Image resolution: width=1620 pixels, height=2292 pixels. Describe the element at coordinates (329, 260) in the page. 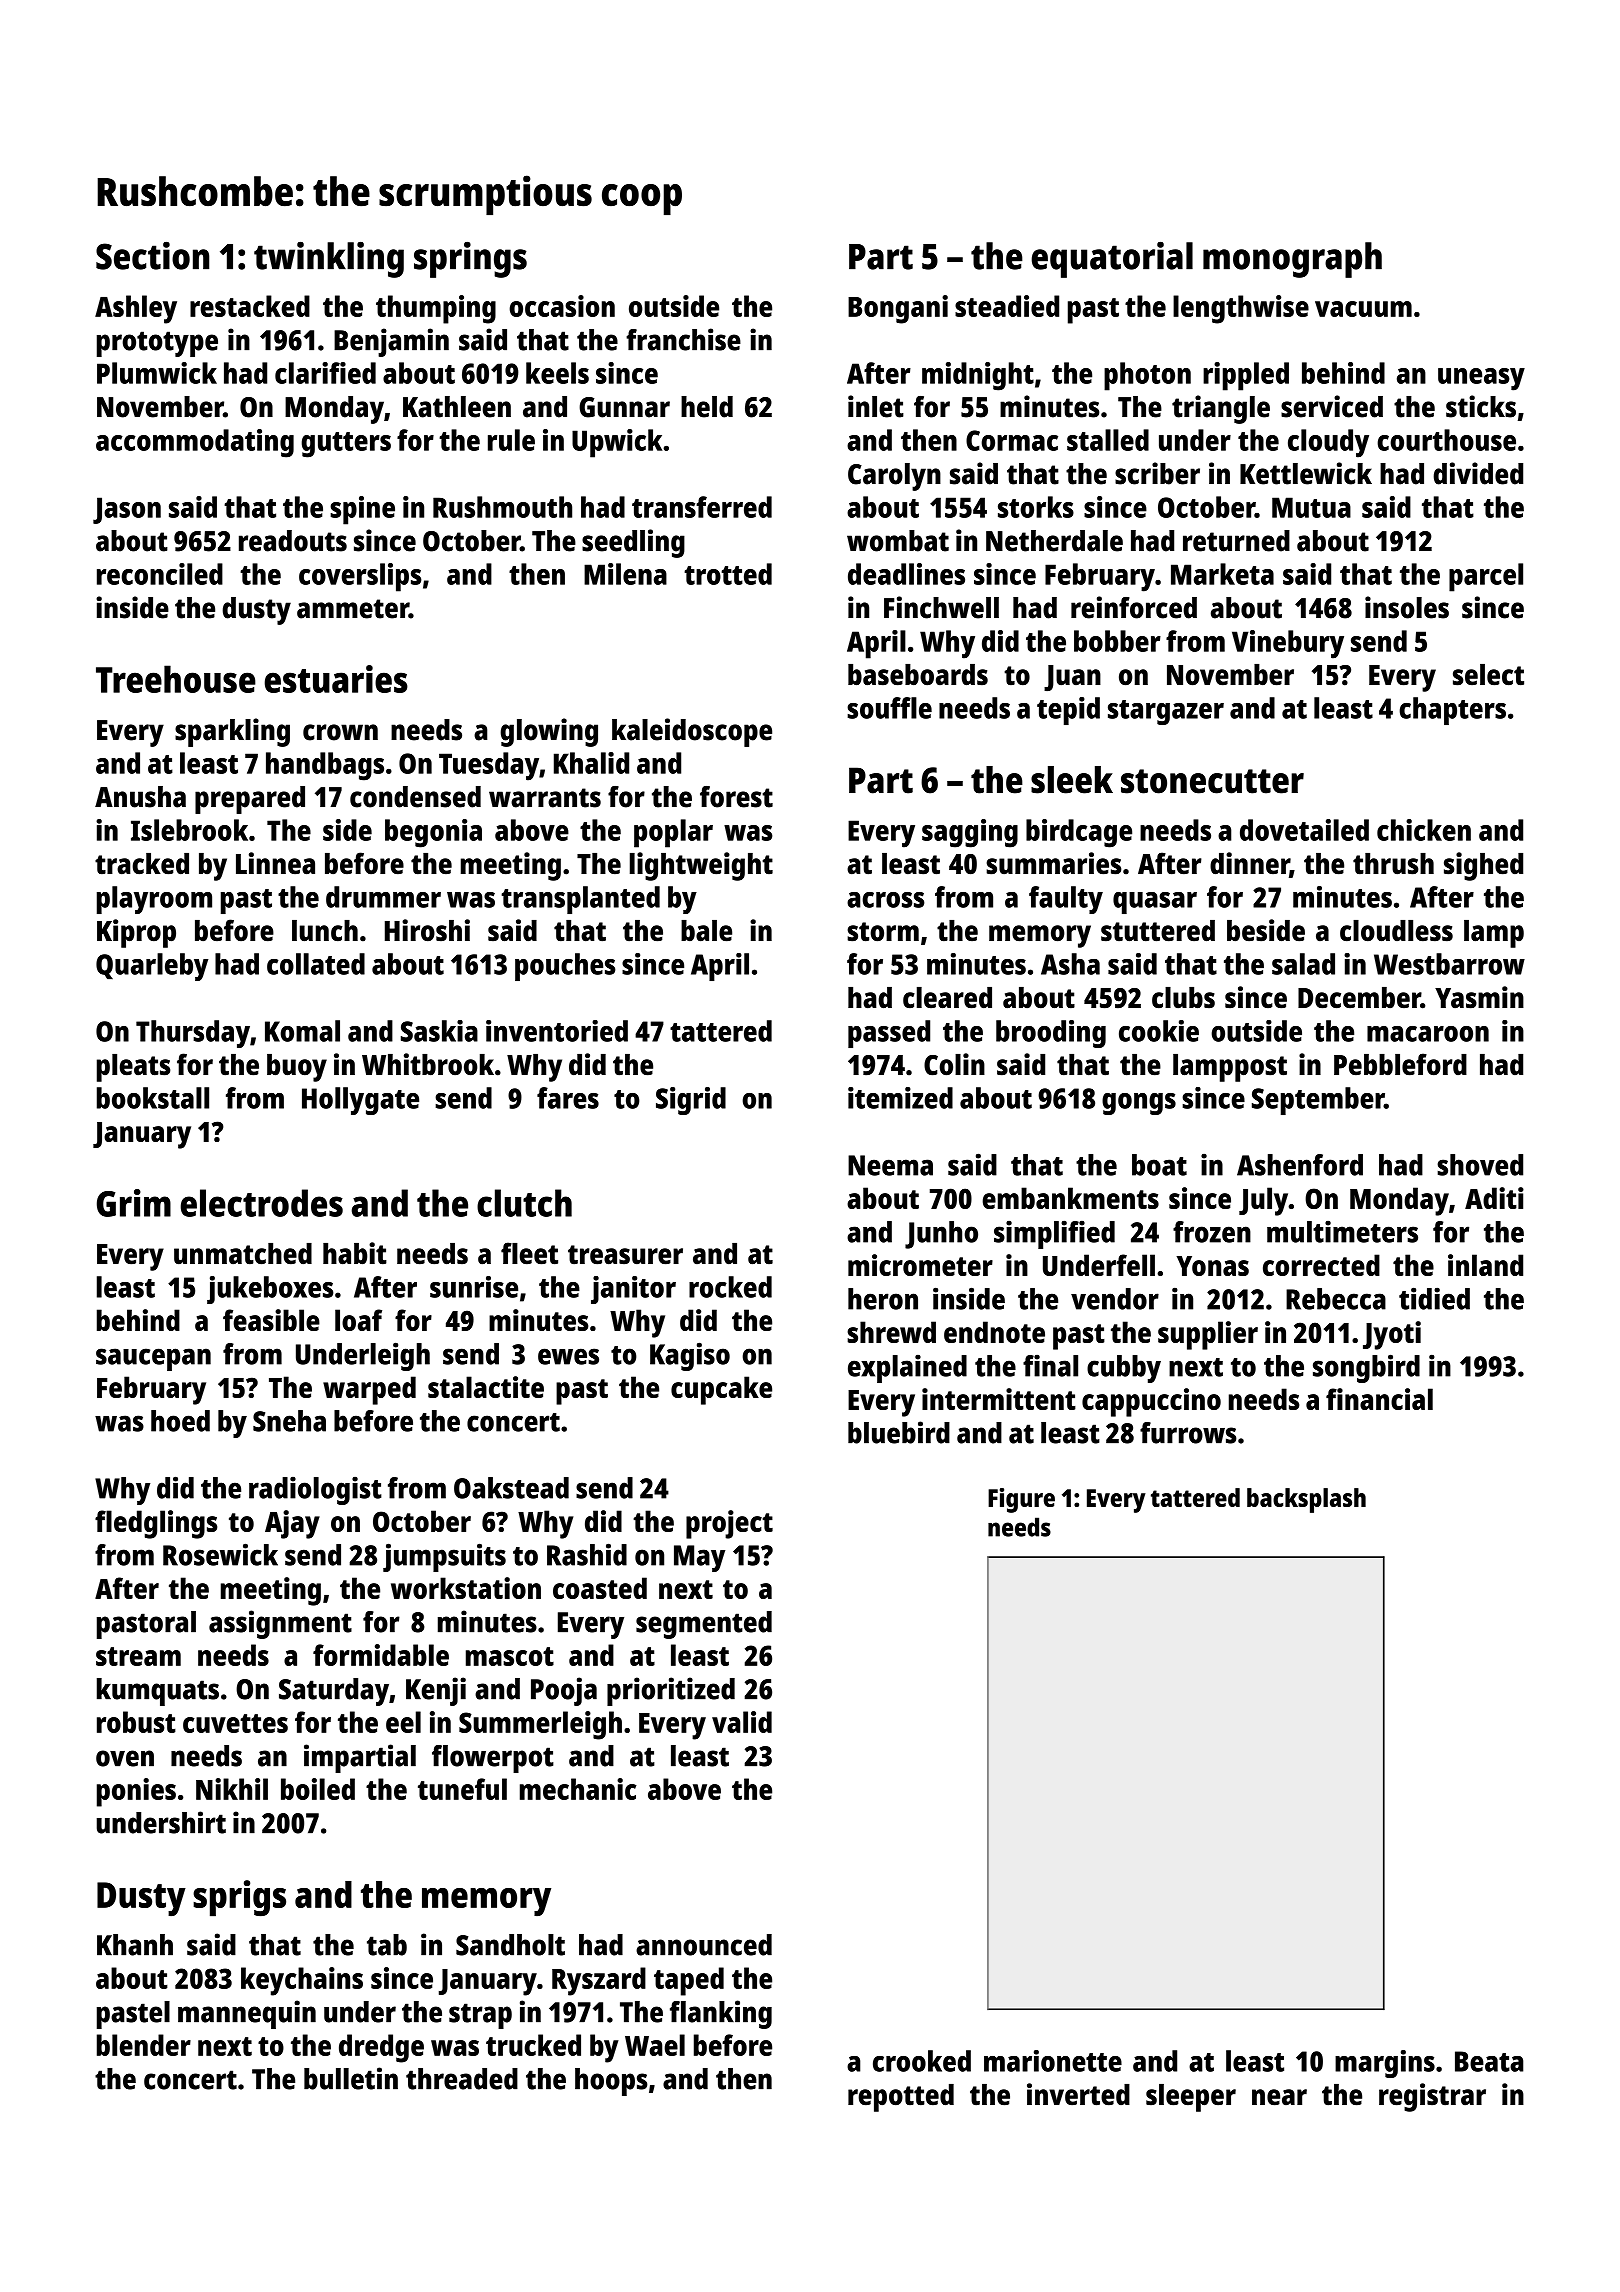

I see `twinkling` at that location.
